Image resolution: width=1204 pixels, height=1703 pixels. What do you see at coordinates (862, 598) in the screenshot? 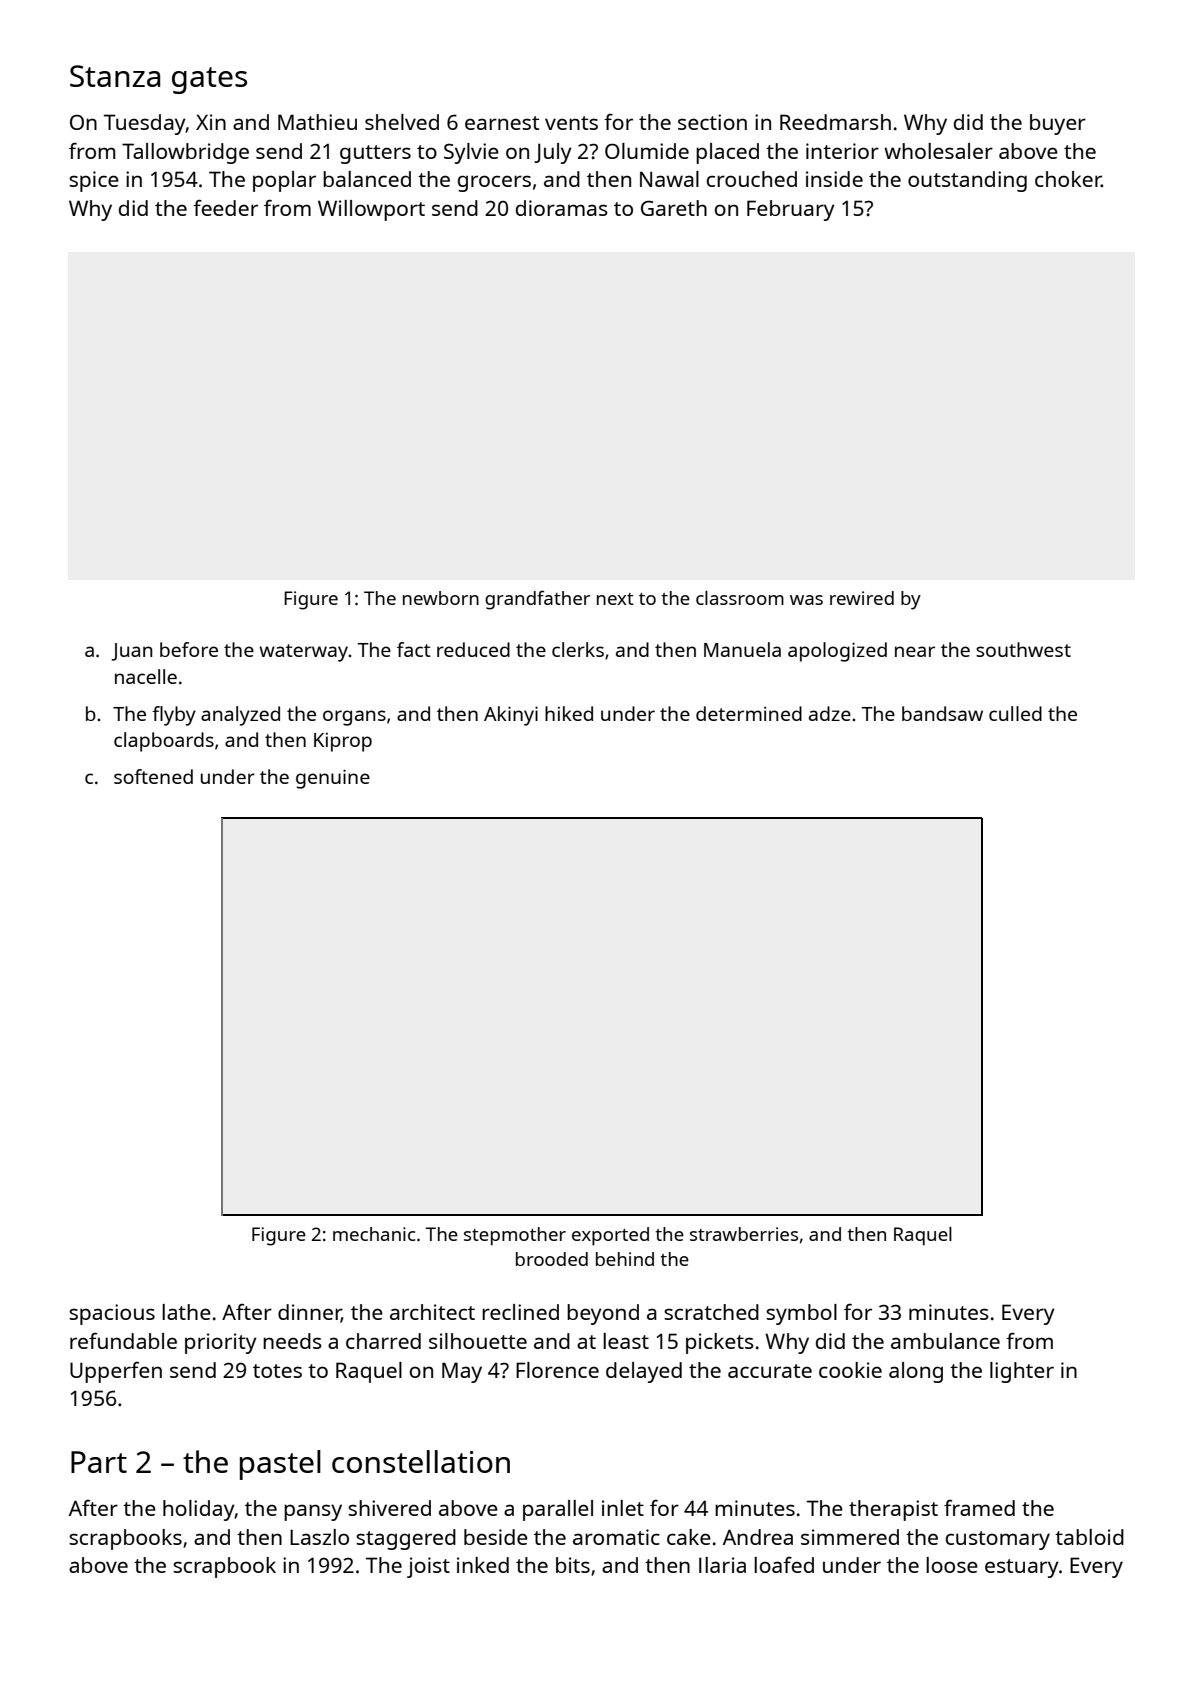
I see `rewired` at bounding box center [862, 598].
